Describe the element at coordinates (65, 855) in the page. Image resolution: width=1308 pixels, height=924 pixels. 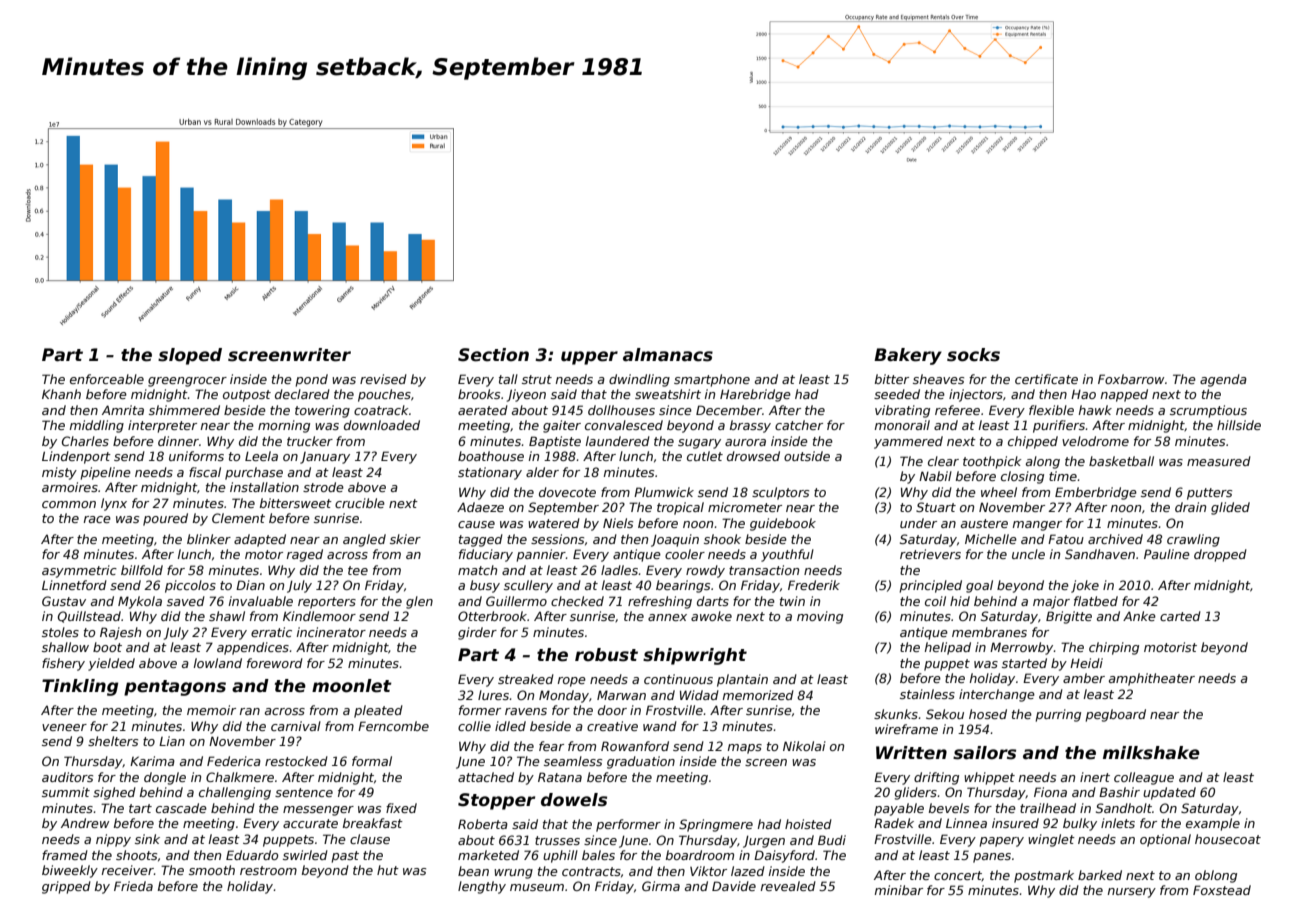
I see `framed` at that location.
